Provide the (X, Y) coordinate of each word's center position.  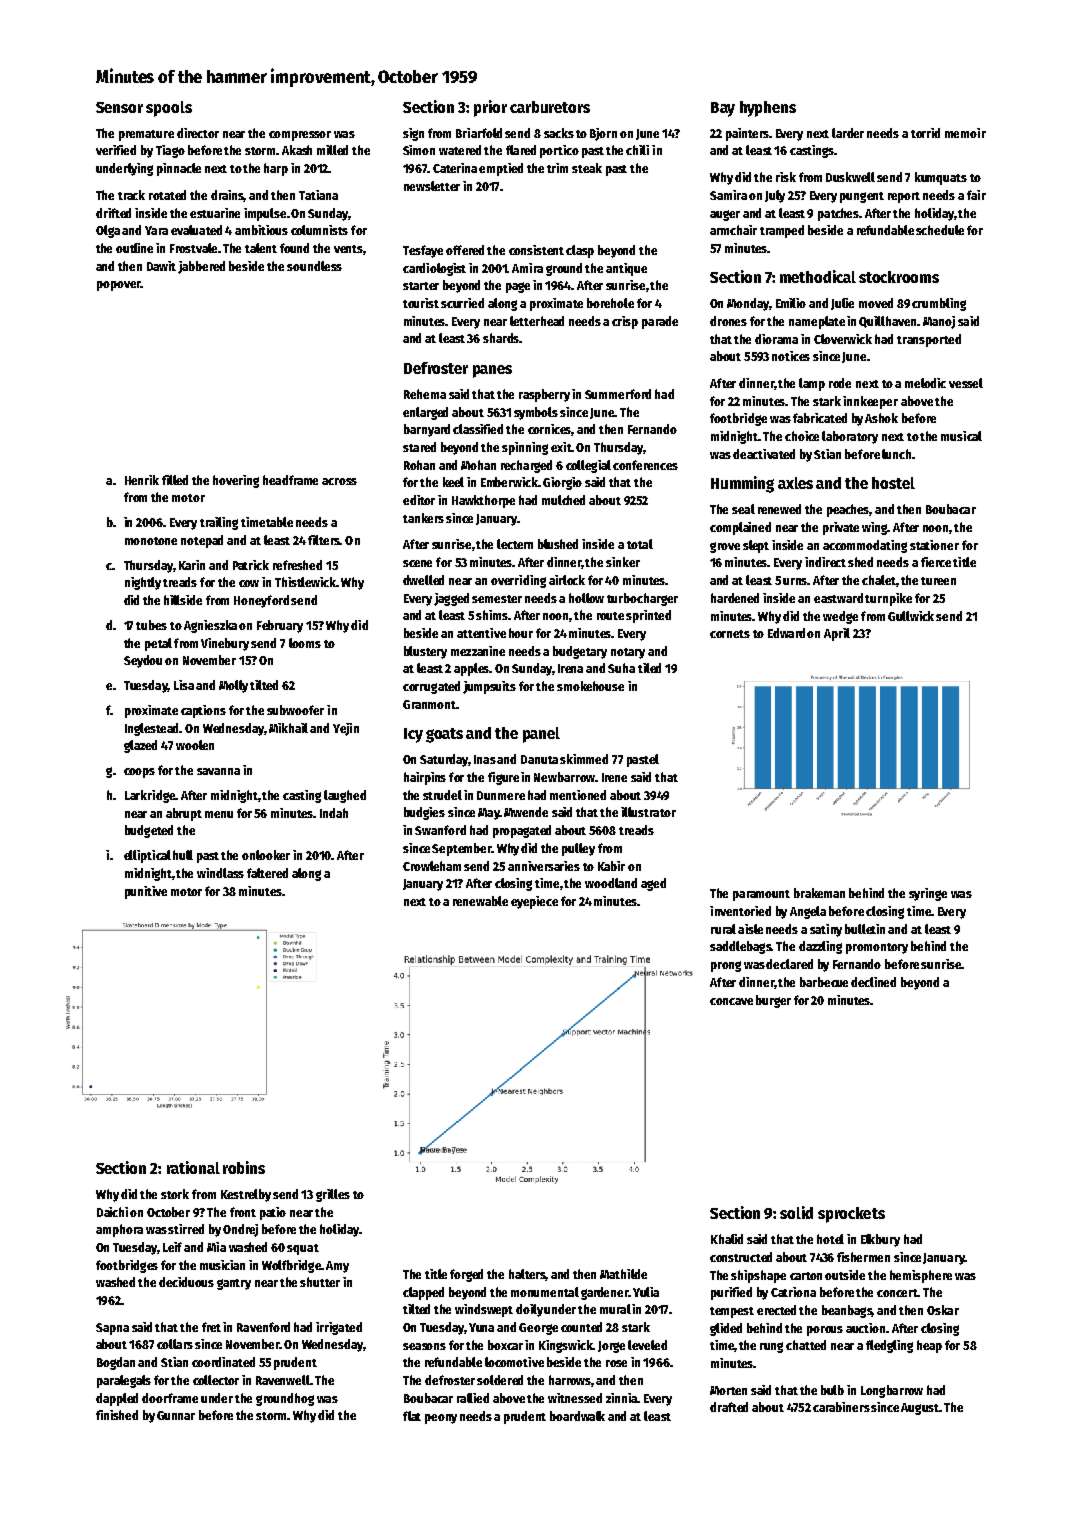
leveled (647, 1345)
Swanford (440, 830)
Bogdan (116, 1363)
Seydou (143, 661)
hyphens (768, 109)
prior (490, 108)
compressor (300, 136)
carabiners (841, 1407)
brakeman (819, 893)
